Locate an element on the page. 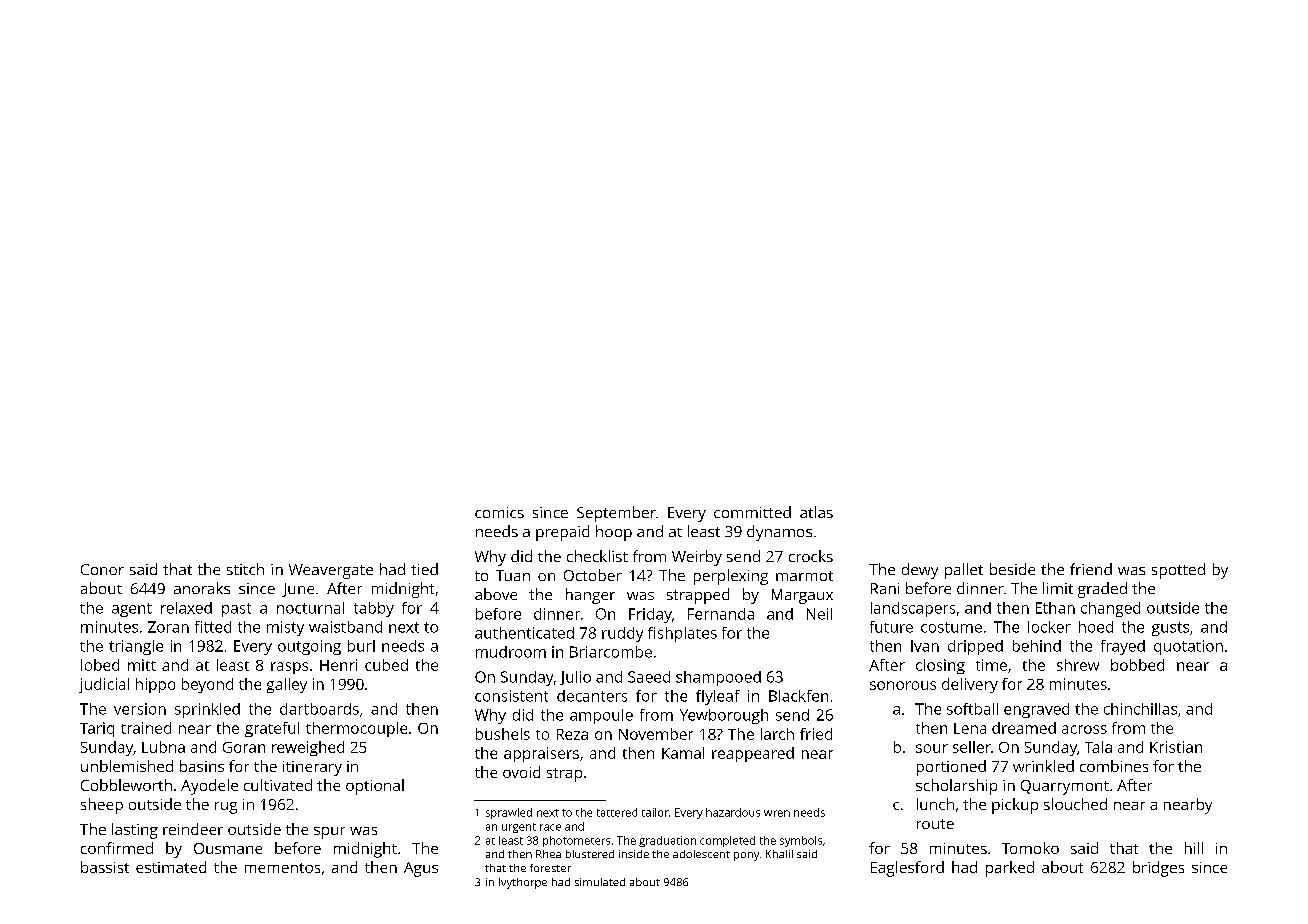  comics is located at coordinates (499, 512).
